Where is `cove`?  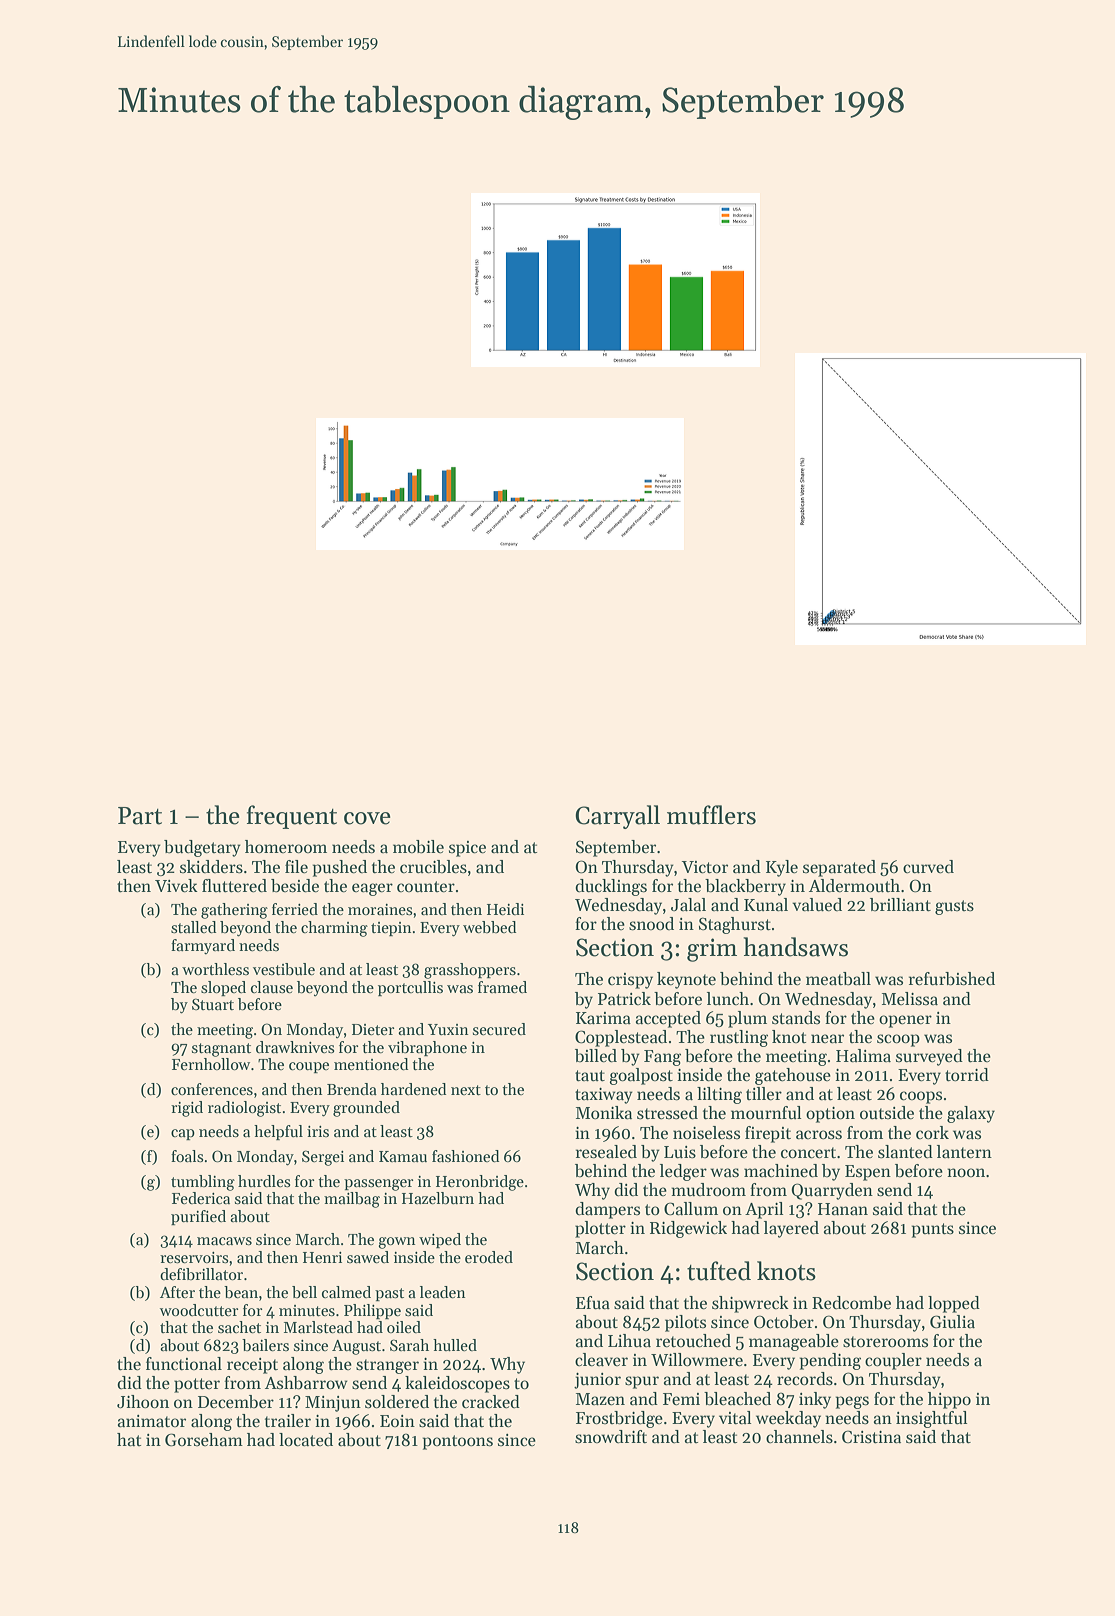 cove is located at coordinates (367, 818).
